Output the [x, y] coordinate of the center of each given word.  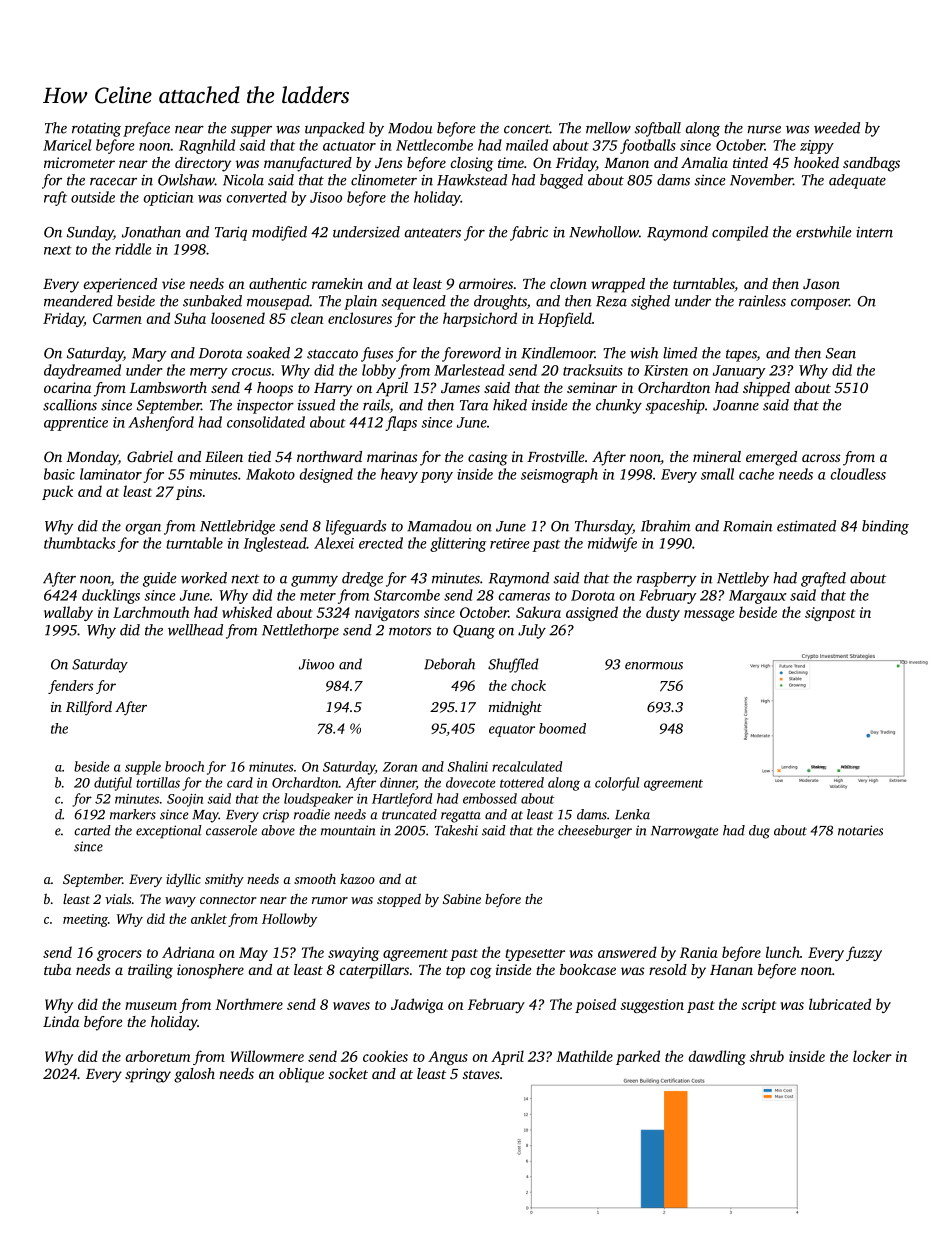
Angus [448, 1058]
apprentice [76, 424]
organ [143, 529]
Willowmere [267, 1056]
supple [143, 768]
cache [756, 474]
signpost [830, 614]
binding [885, 527]
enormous [654, 666]
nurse [764, 130]
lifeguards [356, 527]
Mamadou [439, 526]
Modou [410, 128]
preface [146, 129]
